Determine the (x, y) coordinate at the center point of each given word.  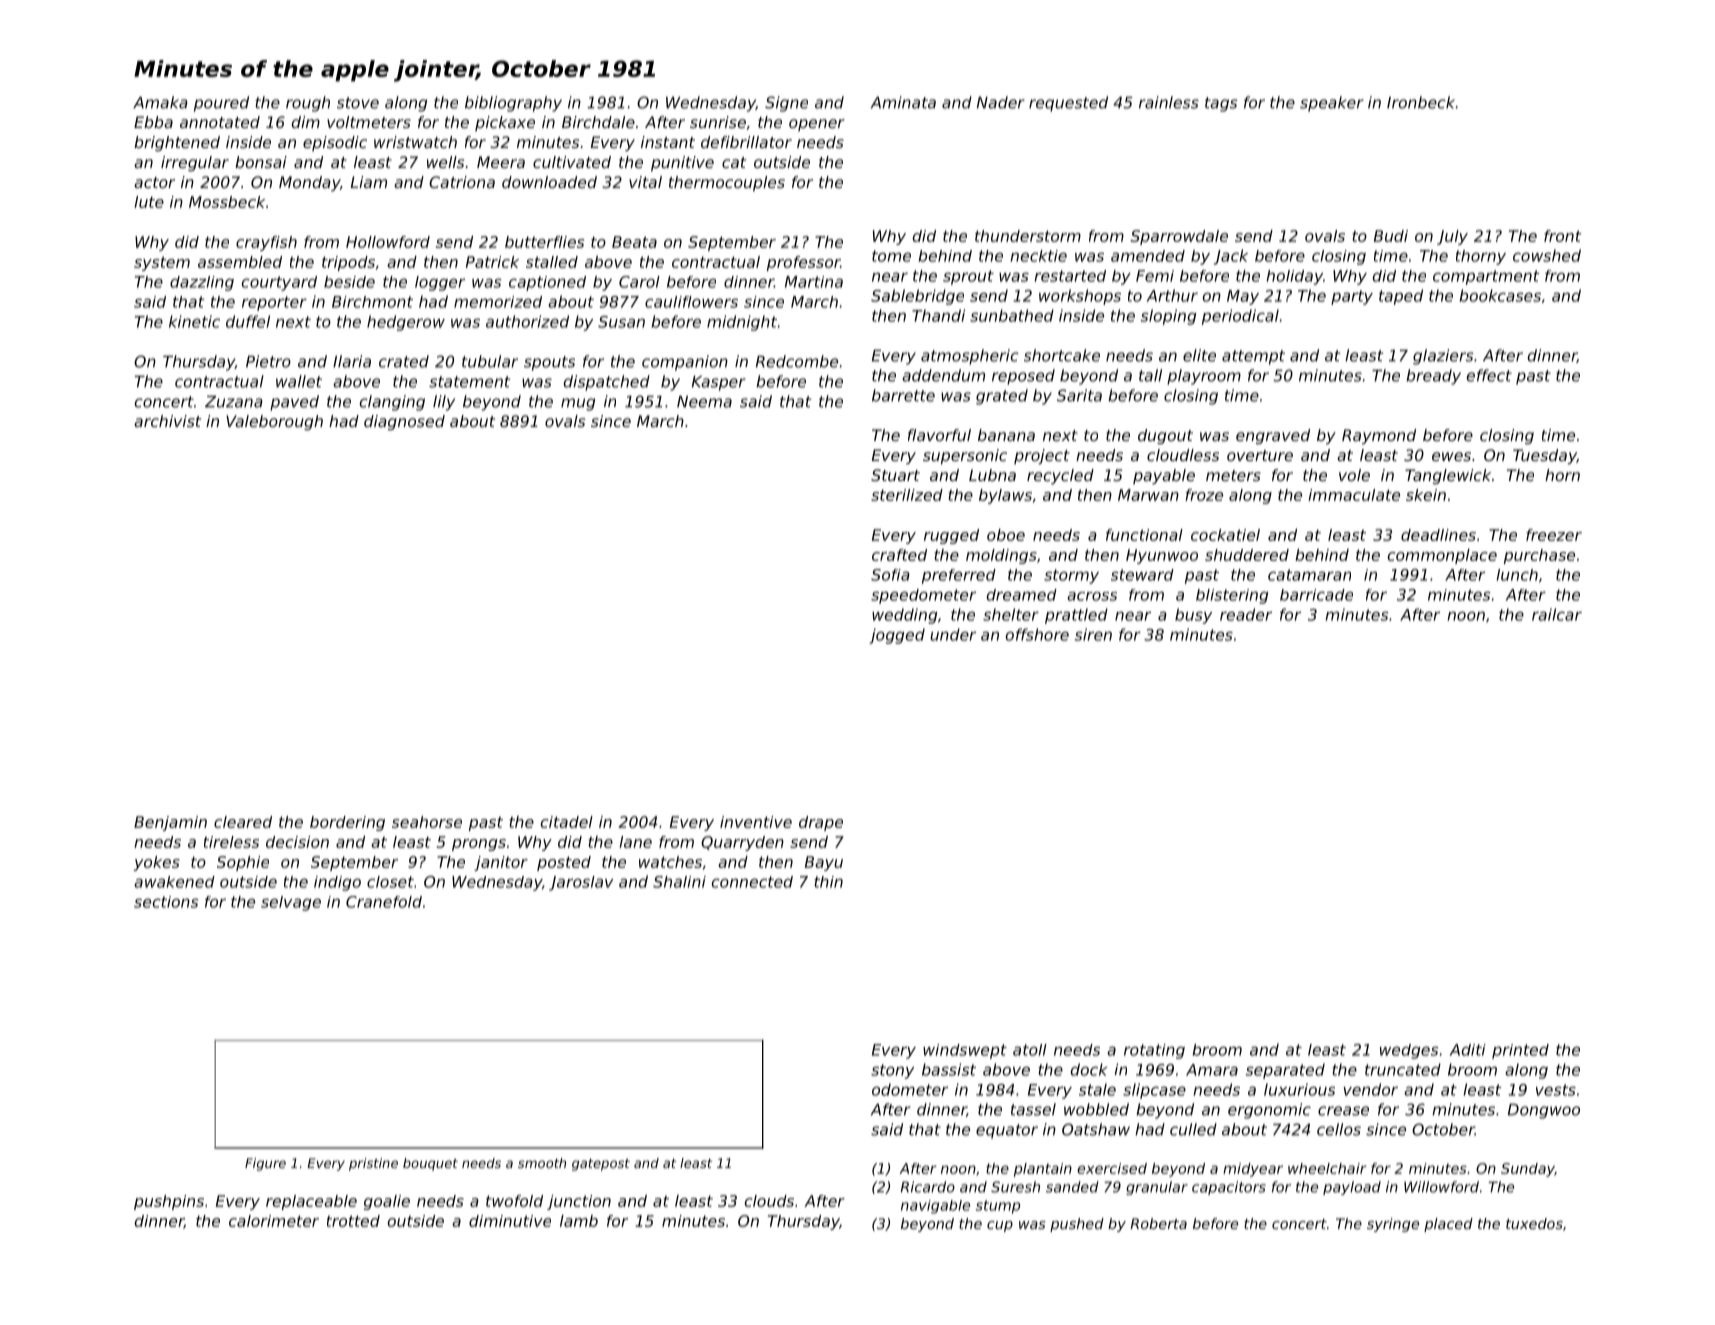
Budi (1391, 236)
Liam (369, 182)
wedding (904, 616)
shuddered (1247, 555)
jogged (897, 636)
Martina (814, 282)
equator (1007, 1131)
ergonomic (1269, 1111)
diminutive (510, 1221)
